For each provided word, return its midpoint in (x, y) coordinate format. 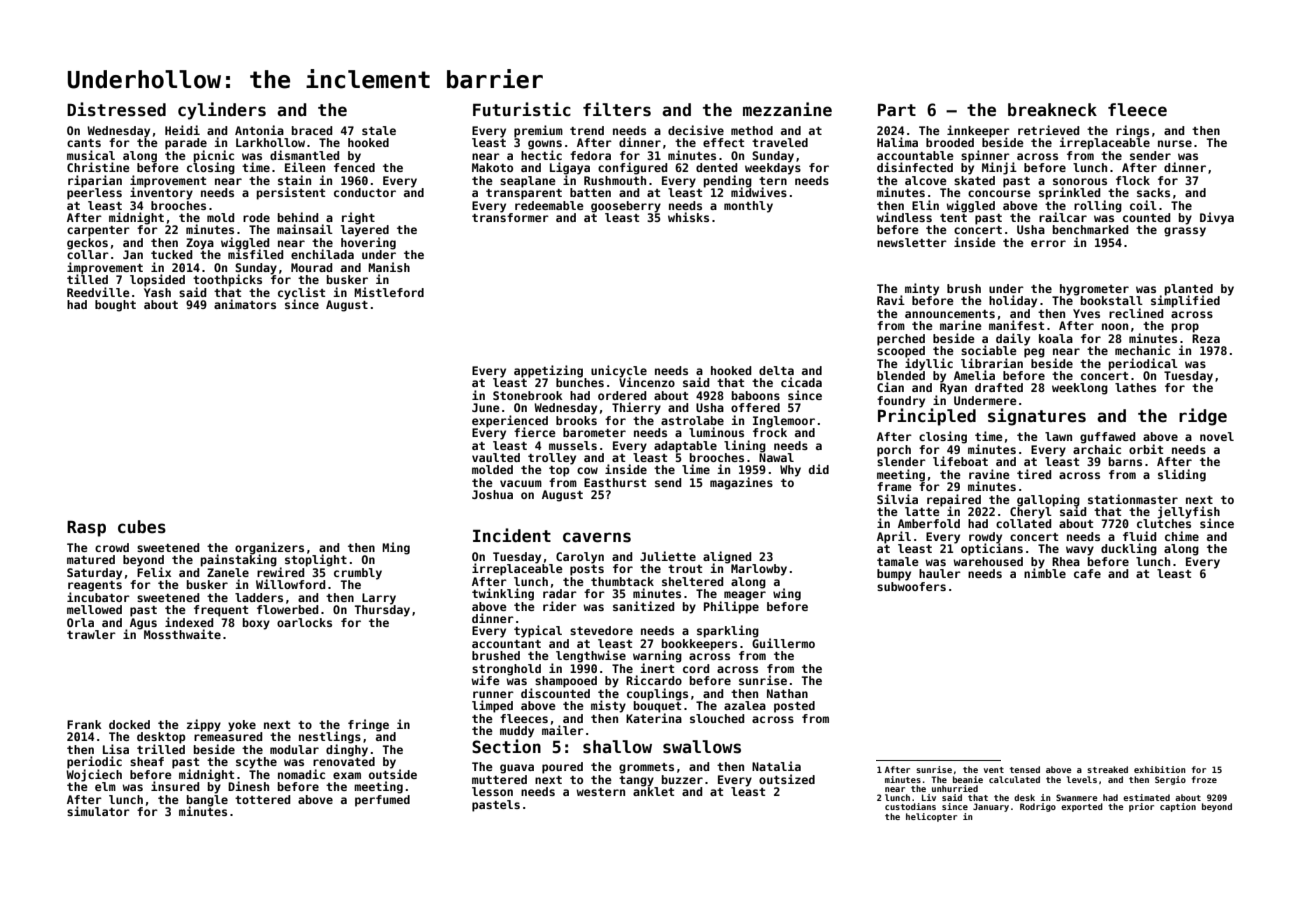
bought (115, 306)
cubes (142, 527)
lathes (1135, 387)
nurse (1175, 143)
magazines (741, 483)
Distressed (116, 109)
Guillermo (783, 643)
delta (776, 370)
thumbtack (622, 581)
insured (175, 786)
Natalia (776, 766)
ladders (259, 597)
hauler (940, 573)
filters (617, 109)
